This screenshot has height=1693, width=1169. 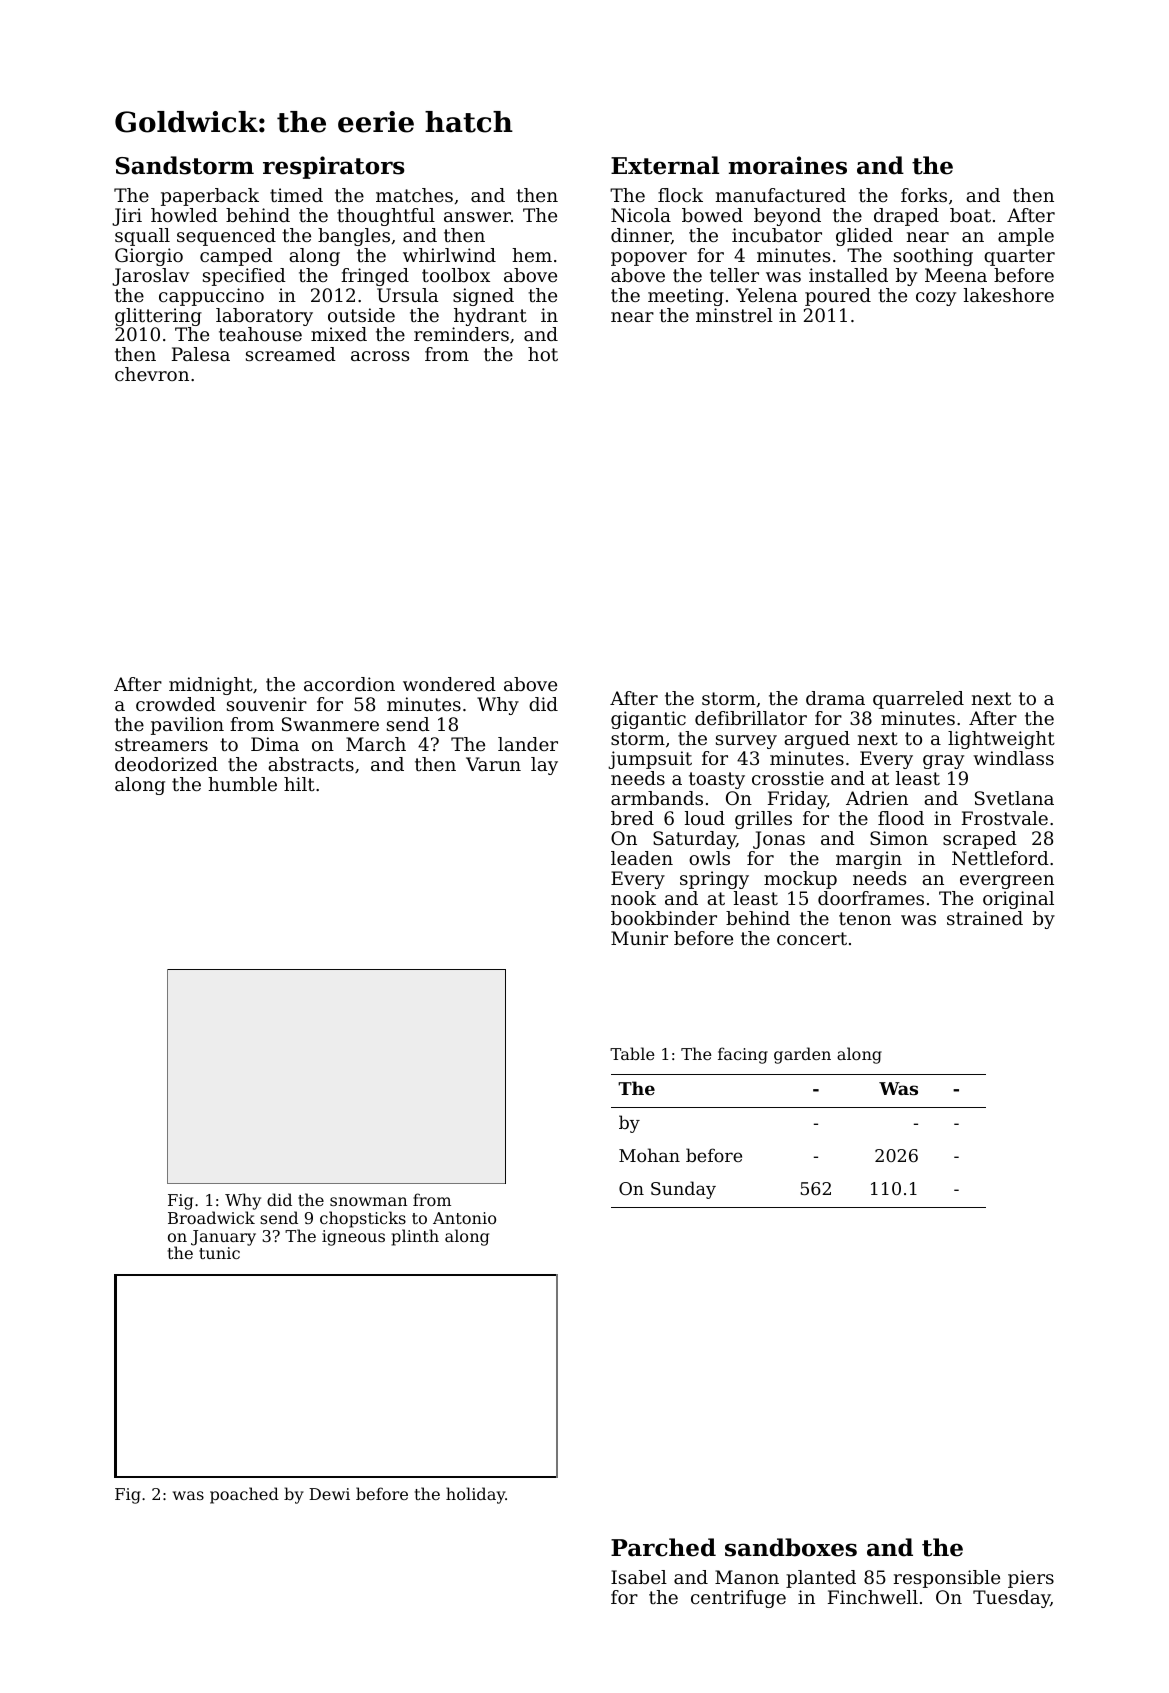 What do you see at coordinates (353, 1238) in the screenshot?
I see `igneous` at bounding box center [353, 1238].
